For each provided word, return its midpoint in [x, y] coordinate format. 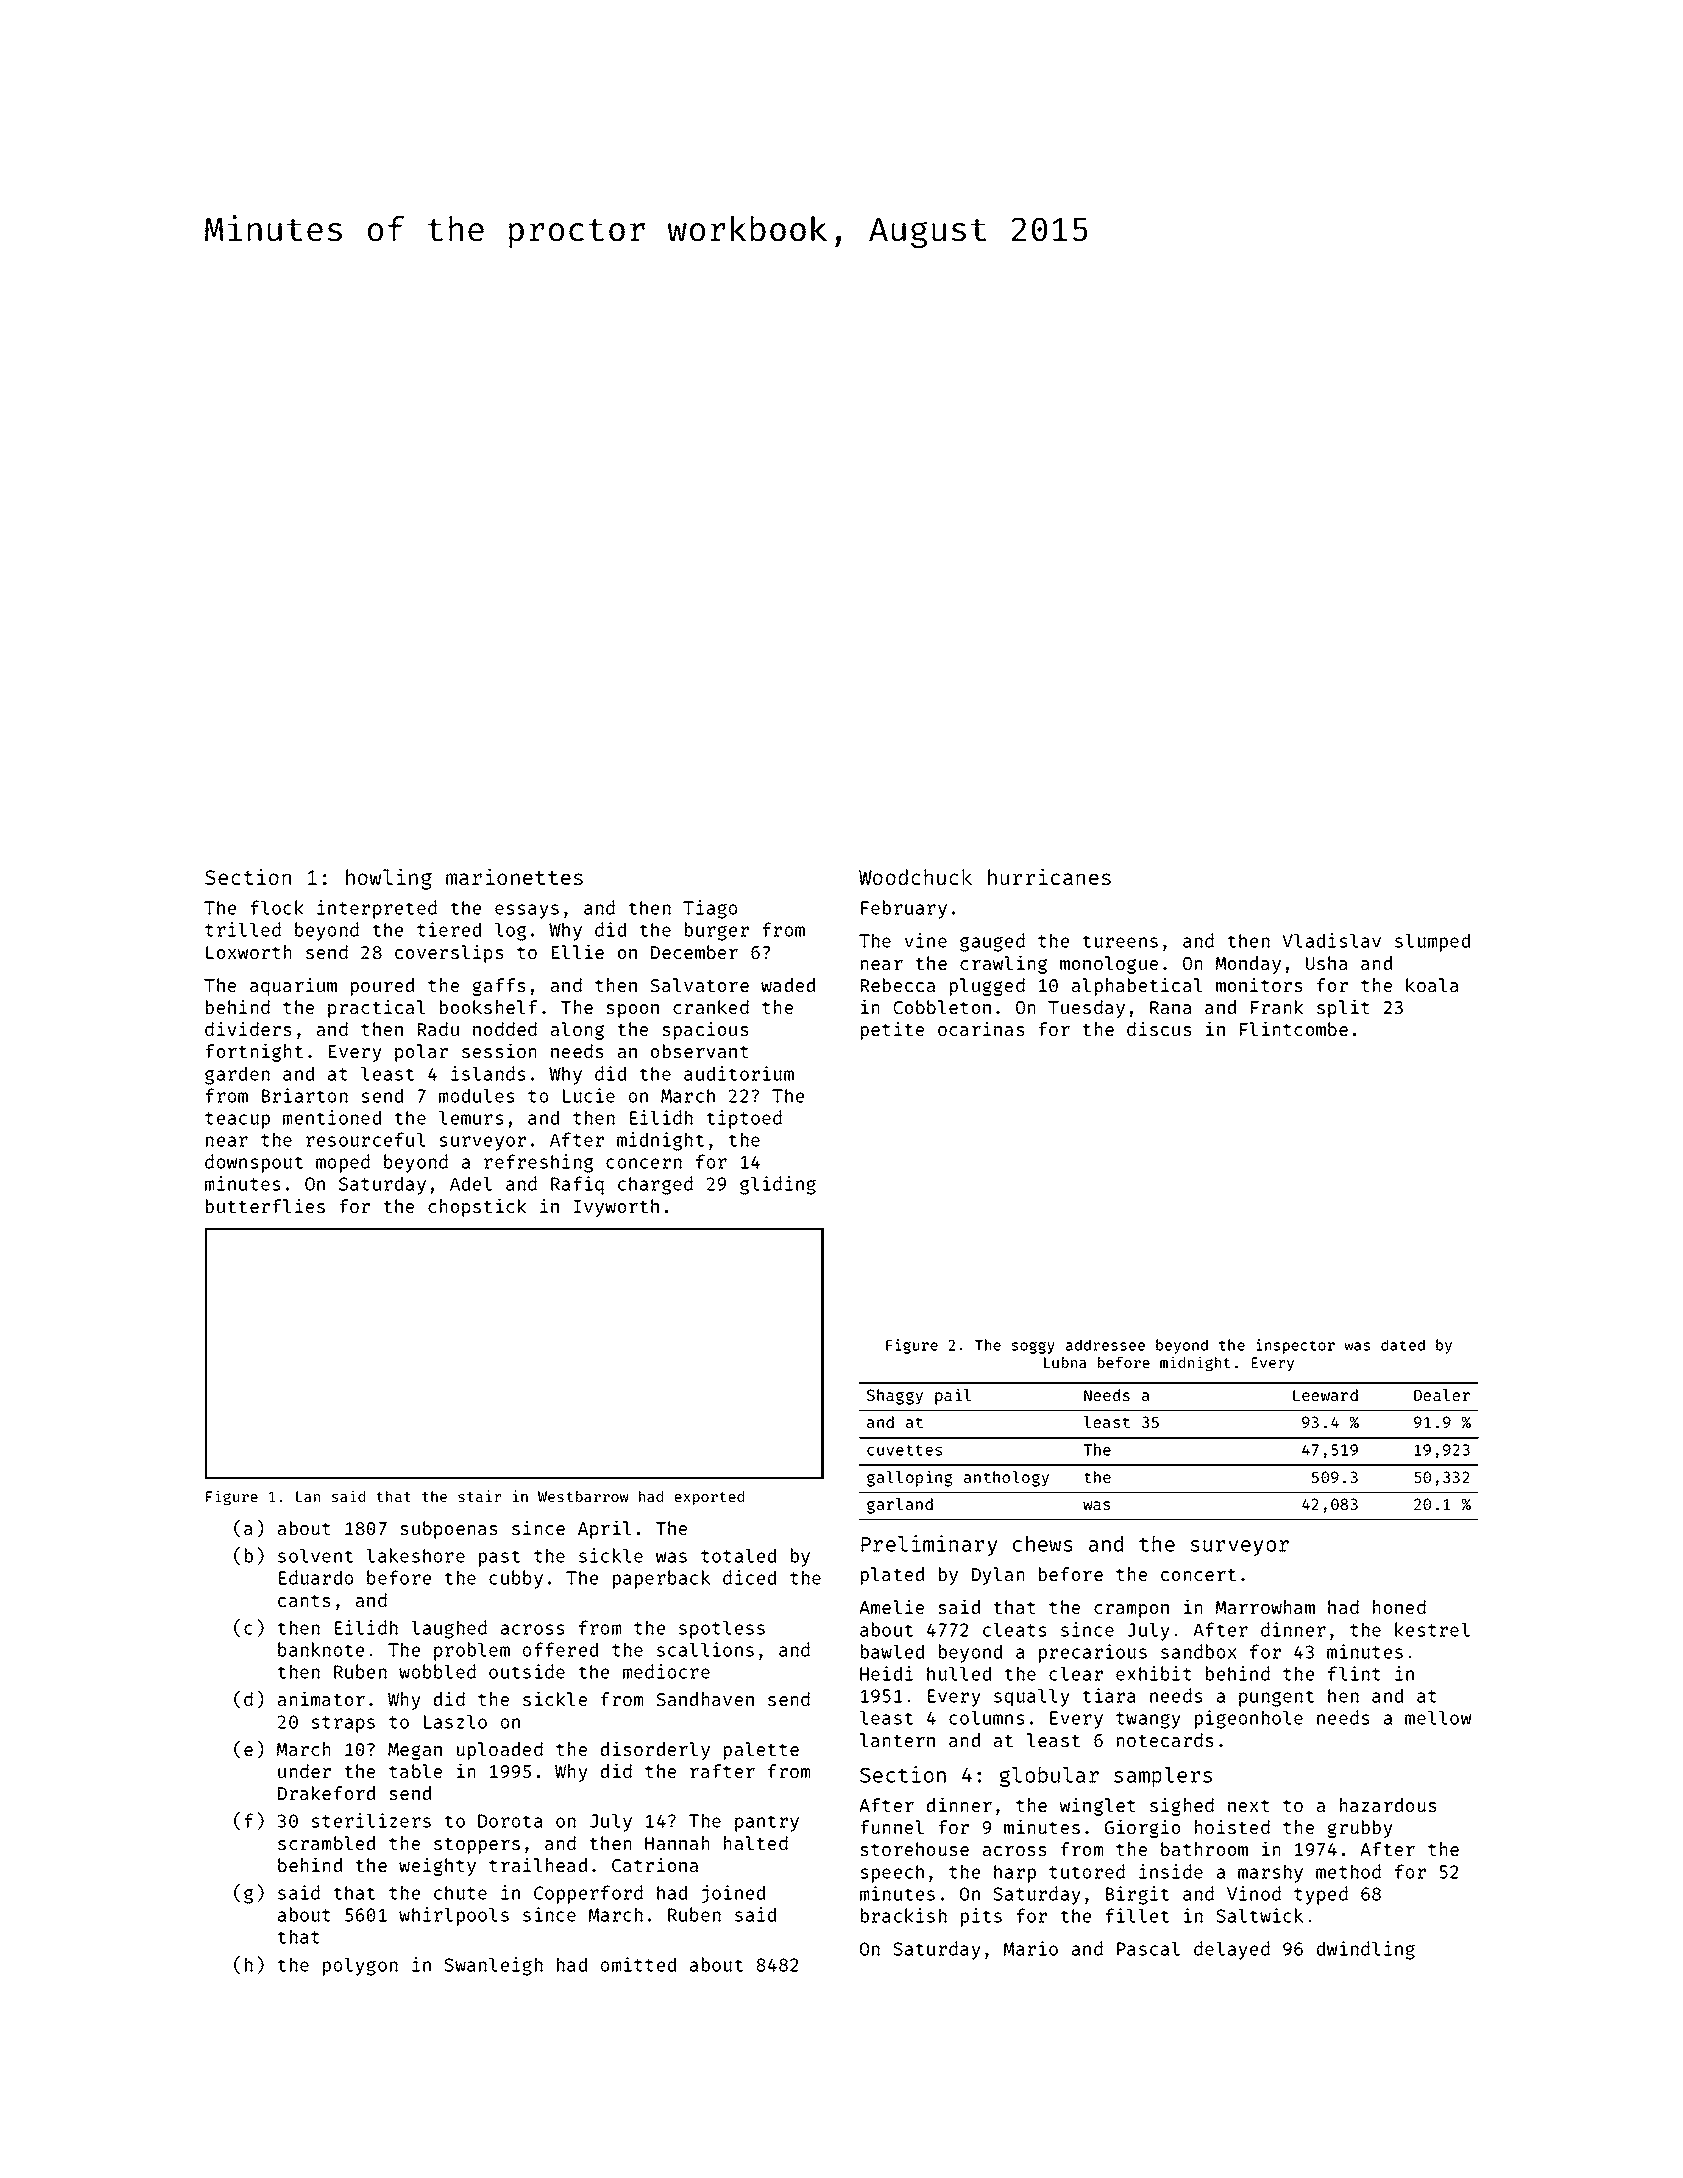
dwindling [1366, 1950]
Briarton [305, 1095]
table [415, 1771]
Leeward [1325, 1395]
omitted [638, 1964]
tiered [449, 929]
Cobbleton [942, 1007]
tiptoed [744, 1119]
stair [479, 1496]
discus [1159, 1028]
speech [892, 1873]
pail [953, 1396]
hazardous [1388, 1805]
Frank [1277, 1007]
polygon [360, 1967]
